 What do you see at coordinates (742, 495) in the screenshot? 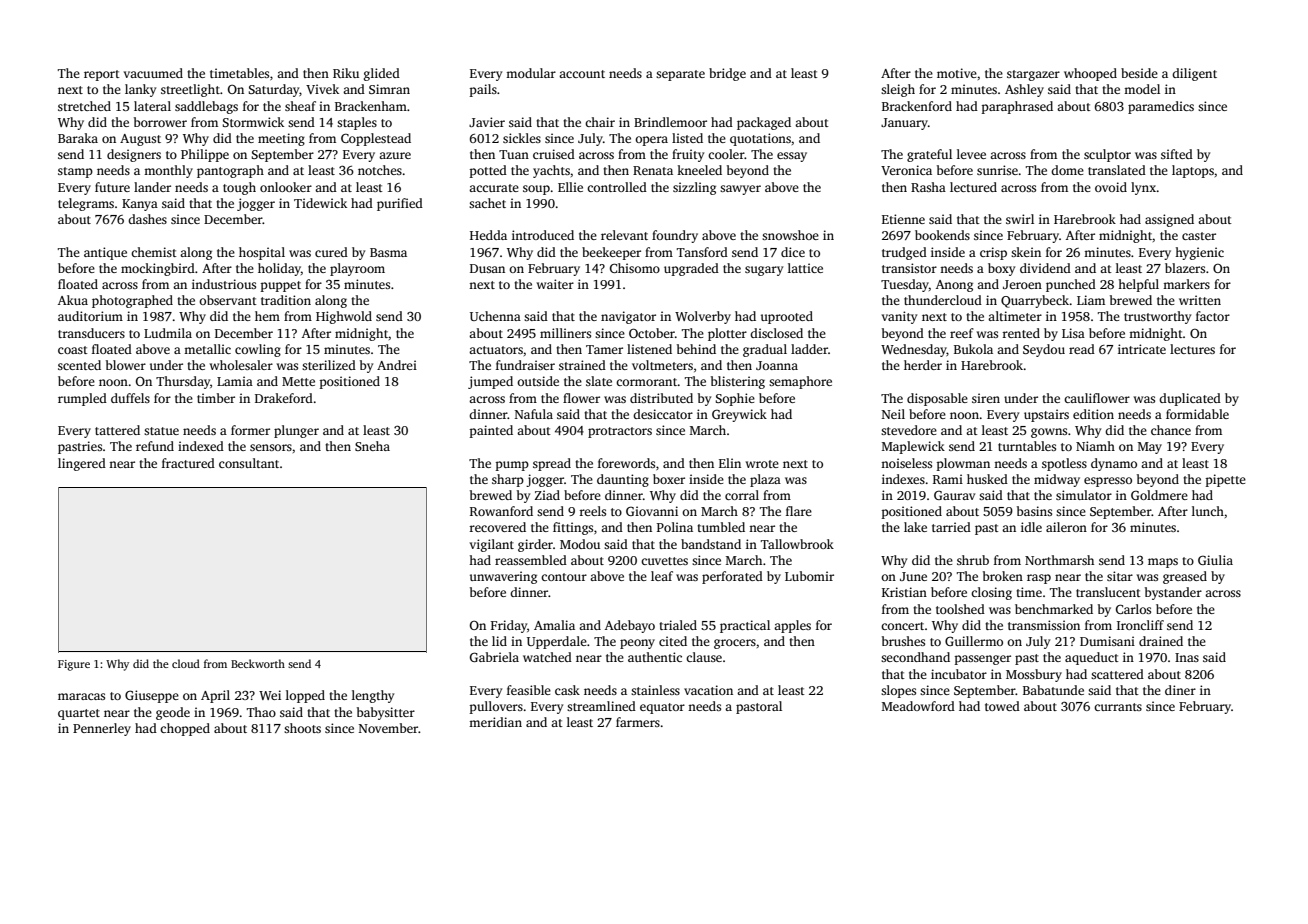
I see `corral` at bounding box center [742, 495].
